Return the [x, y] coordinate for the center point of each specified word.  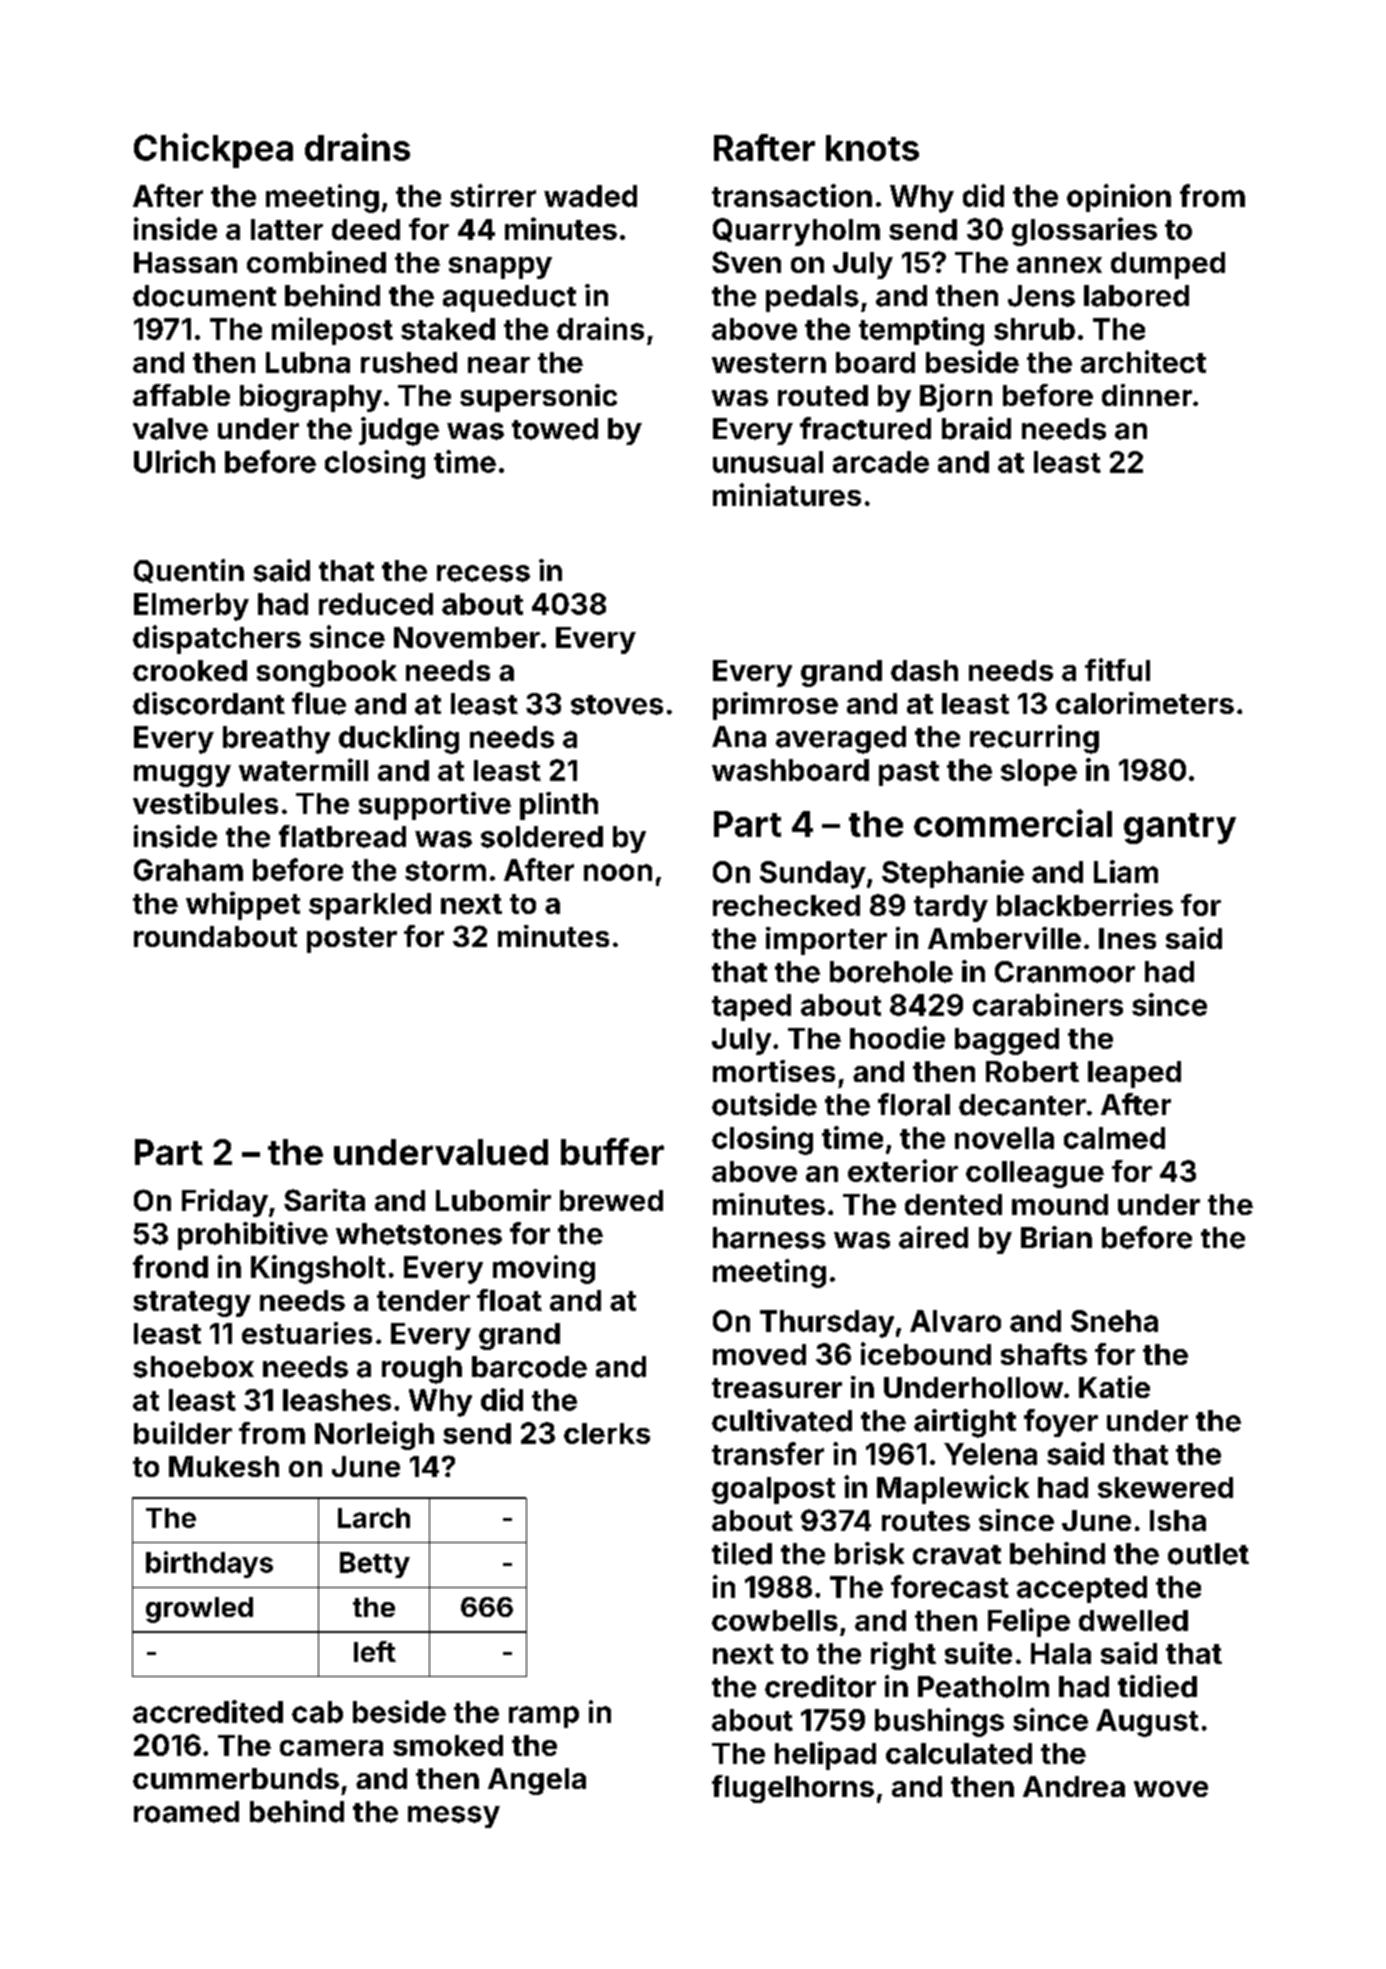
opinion [1119, 198]
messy [454, 1817]
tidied [1157, 1686]
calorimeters [1145, 703]
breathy [276, 740]
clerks [607, 1433]
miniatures [787, 494]
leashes [337, 1400]
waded [590, 196]
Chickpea [213, 150]
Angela [537, 1781]
